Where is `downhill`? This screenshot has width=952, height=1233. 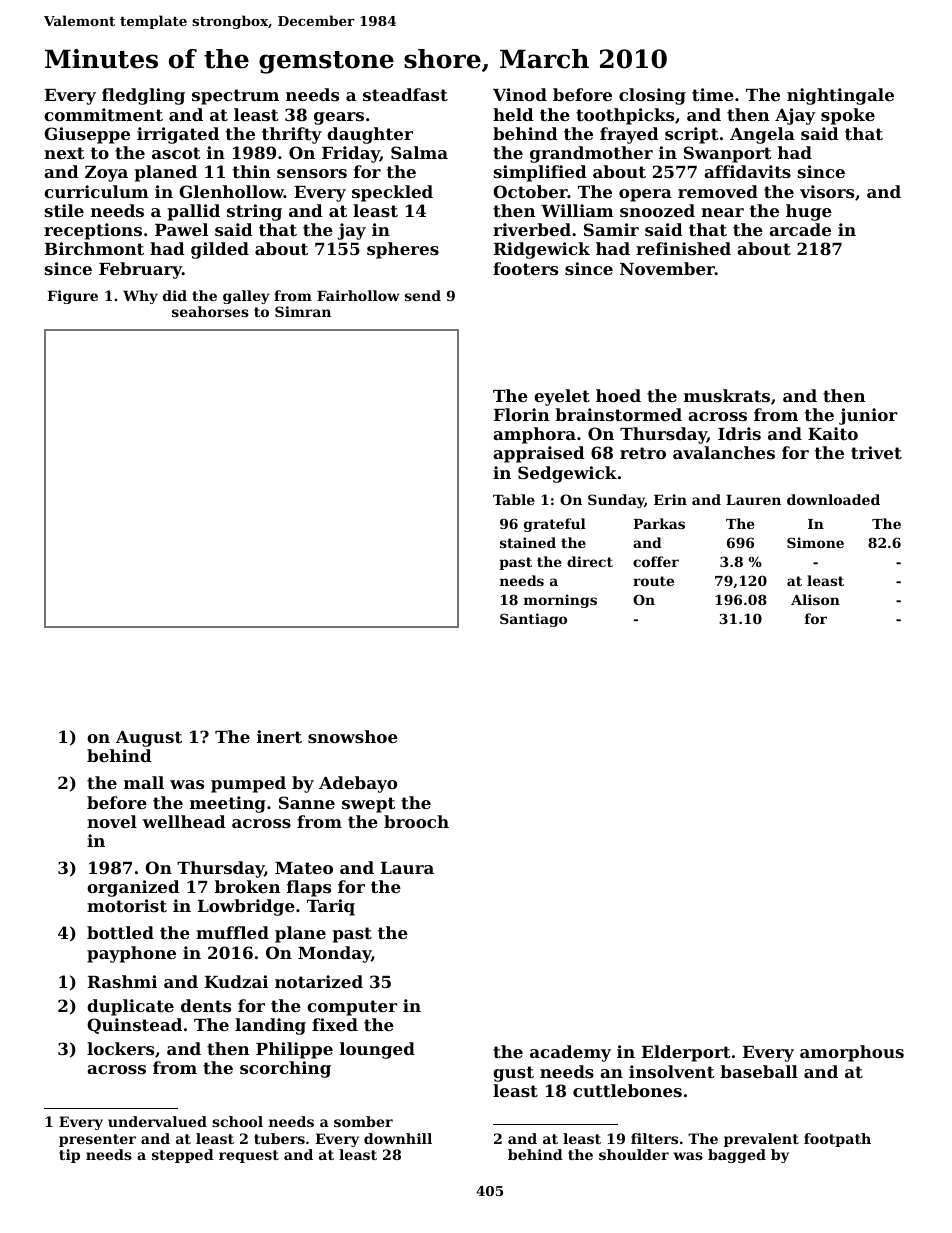 downhill is located at coordinates (398, 1138).
